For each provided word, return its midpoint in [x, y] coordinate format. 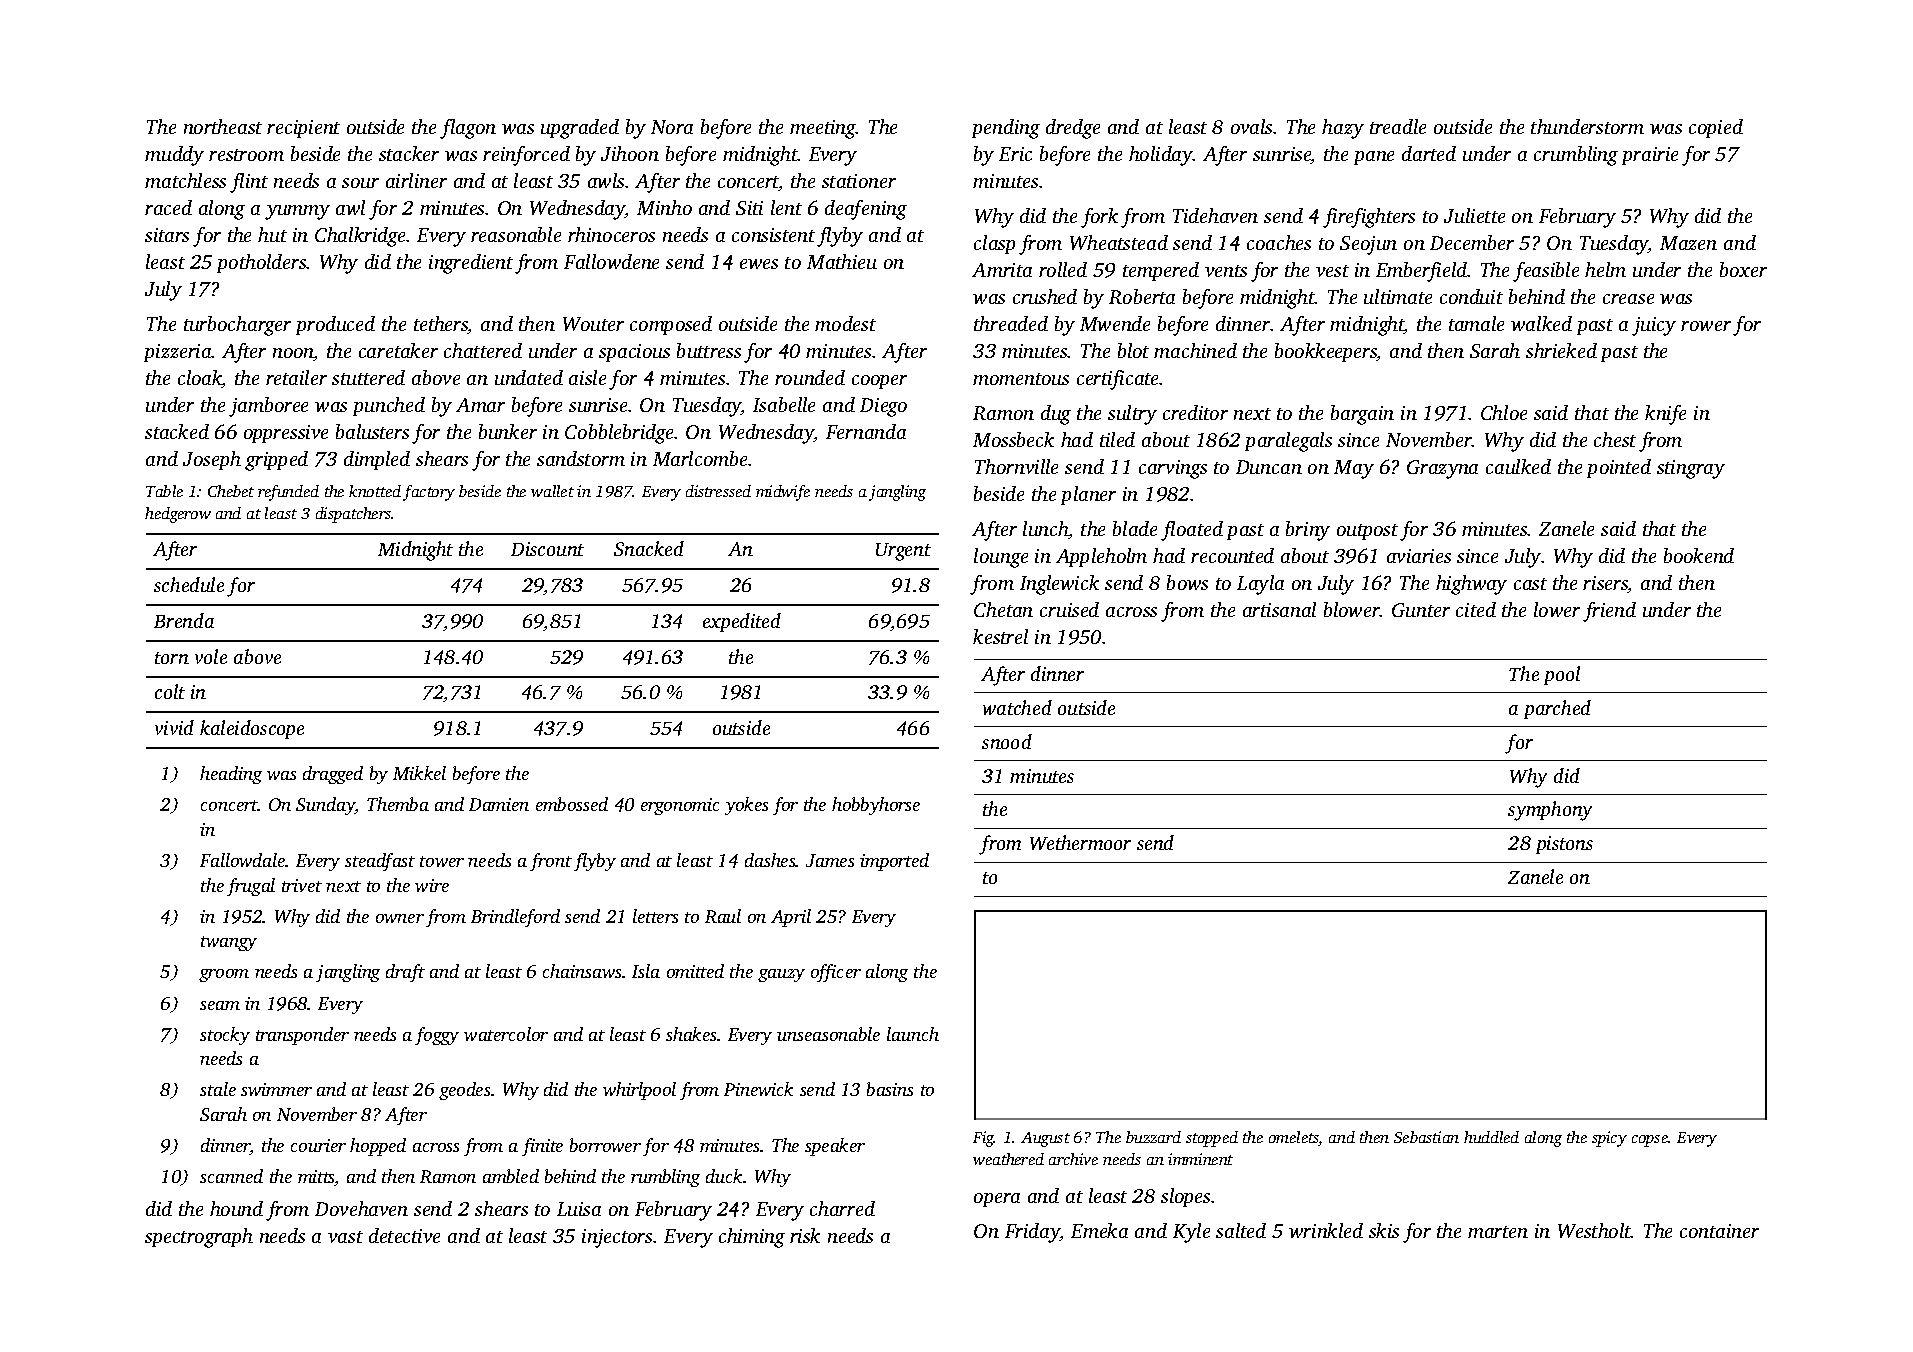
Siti [749, 208]
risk [805, 1235]
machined [1195, 350]
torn [172, 658]
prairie [1650, 156]
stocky [225, 1036]
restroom [246, 155]
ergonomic [680, 806]
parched [1557, 709]
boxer [1743, 269]
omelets [1294, 1138]
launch [913, 1034]
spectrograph [199, 1238]
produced [335, 325]
